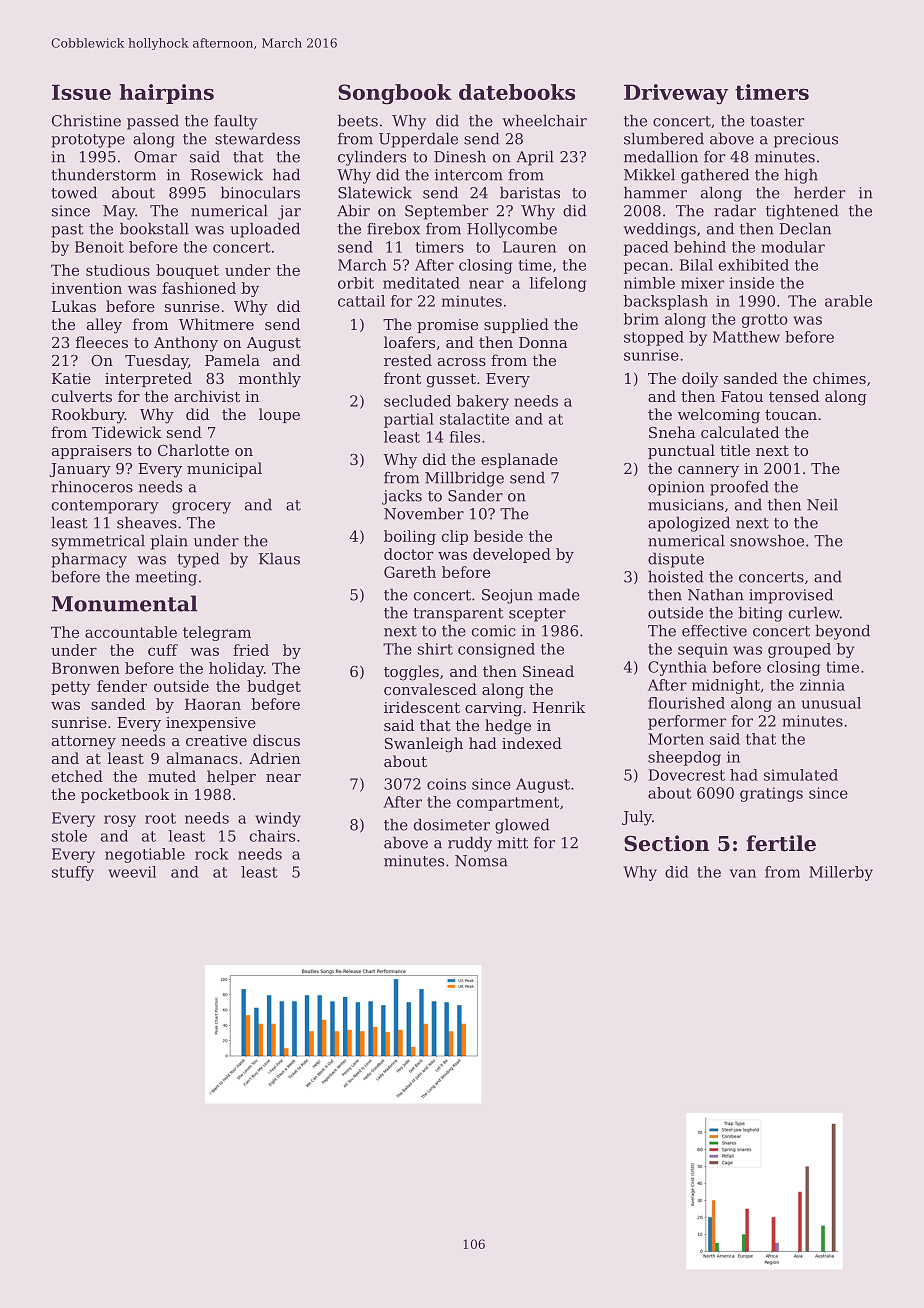 The image size is (924, 1308). What do you see at coordinates (421, 283) in the document?
I see `meditated` at bounding box center [421, 283].
